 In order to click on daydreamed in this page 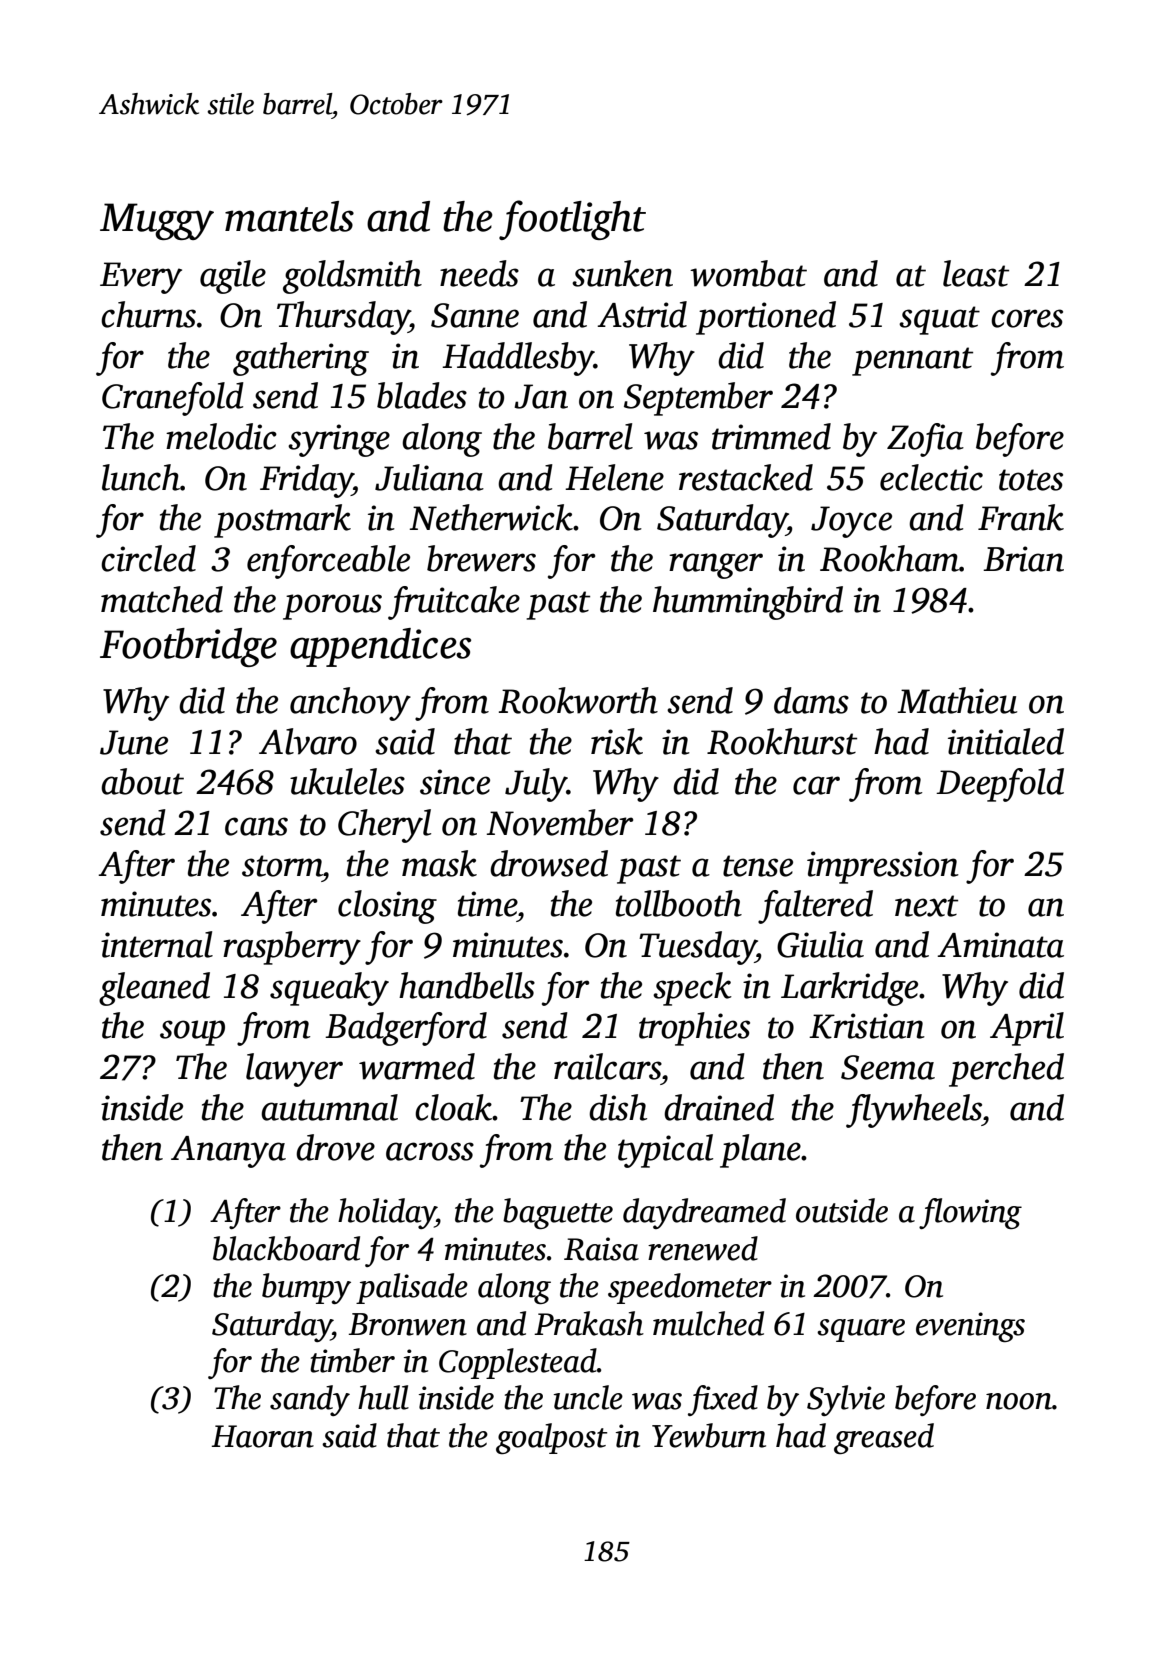, I will do `click(704, 1213)`.
